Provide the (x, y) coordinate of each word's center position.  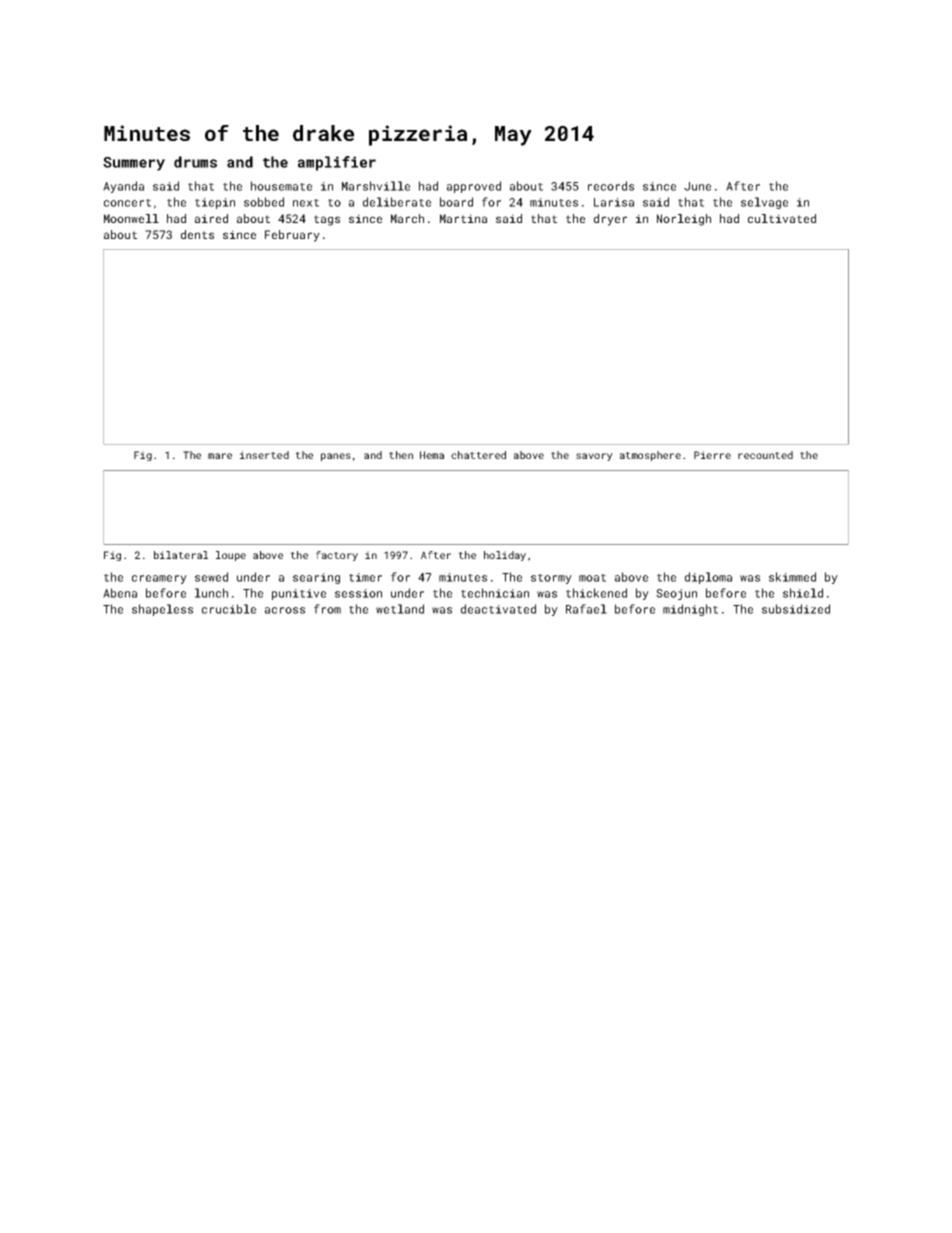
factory (337, 556)
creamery (159, 579)
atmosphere (650, 456)
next (306, 203)
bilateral (181, 555)
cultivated (782, 218)
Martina (463, 218)
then (401, 455)
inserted (264, 455)
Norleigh (684, 220)
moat (592, 578)
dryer (610, 220)
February (292, 236)
